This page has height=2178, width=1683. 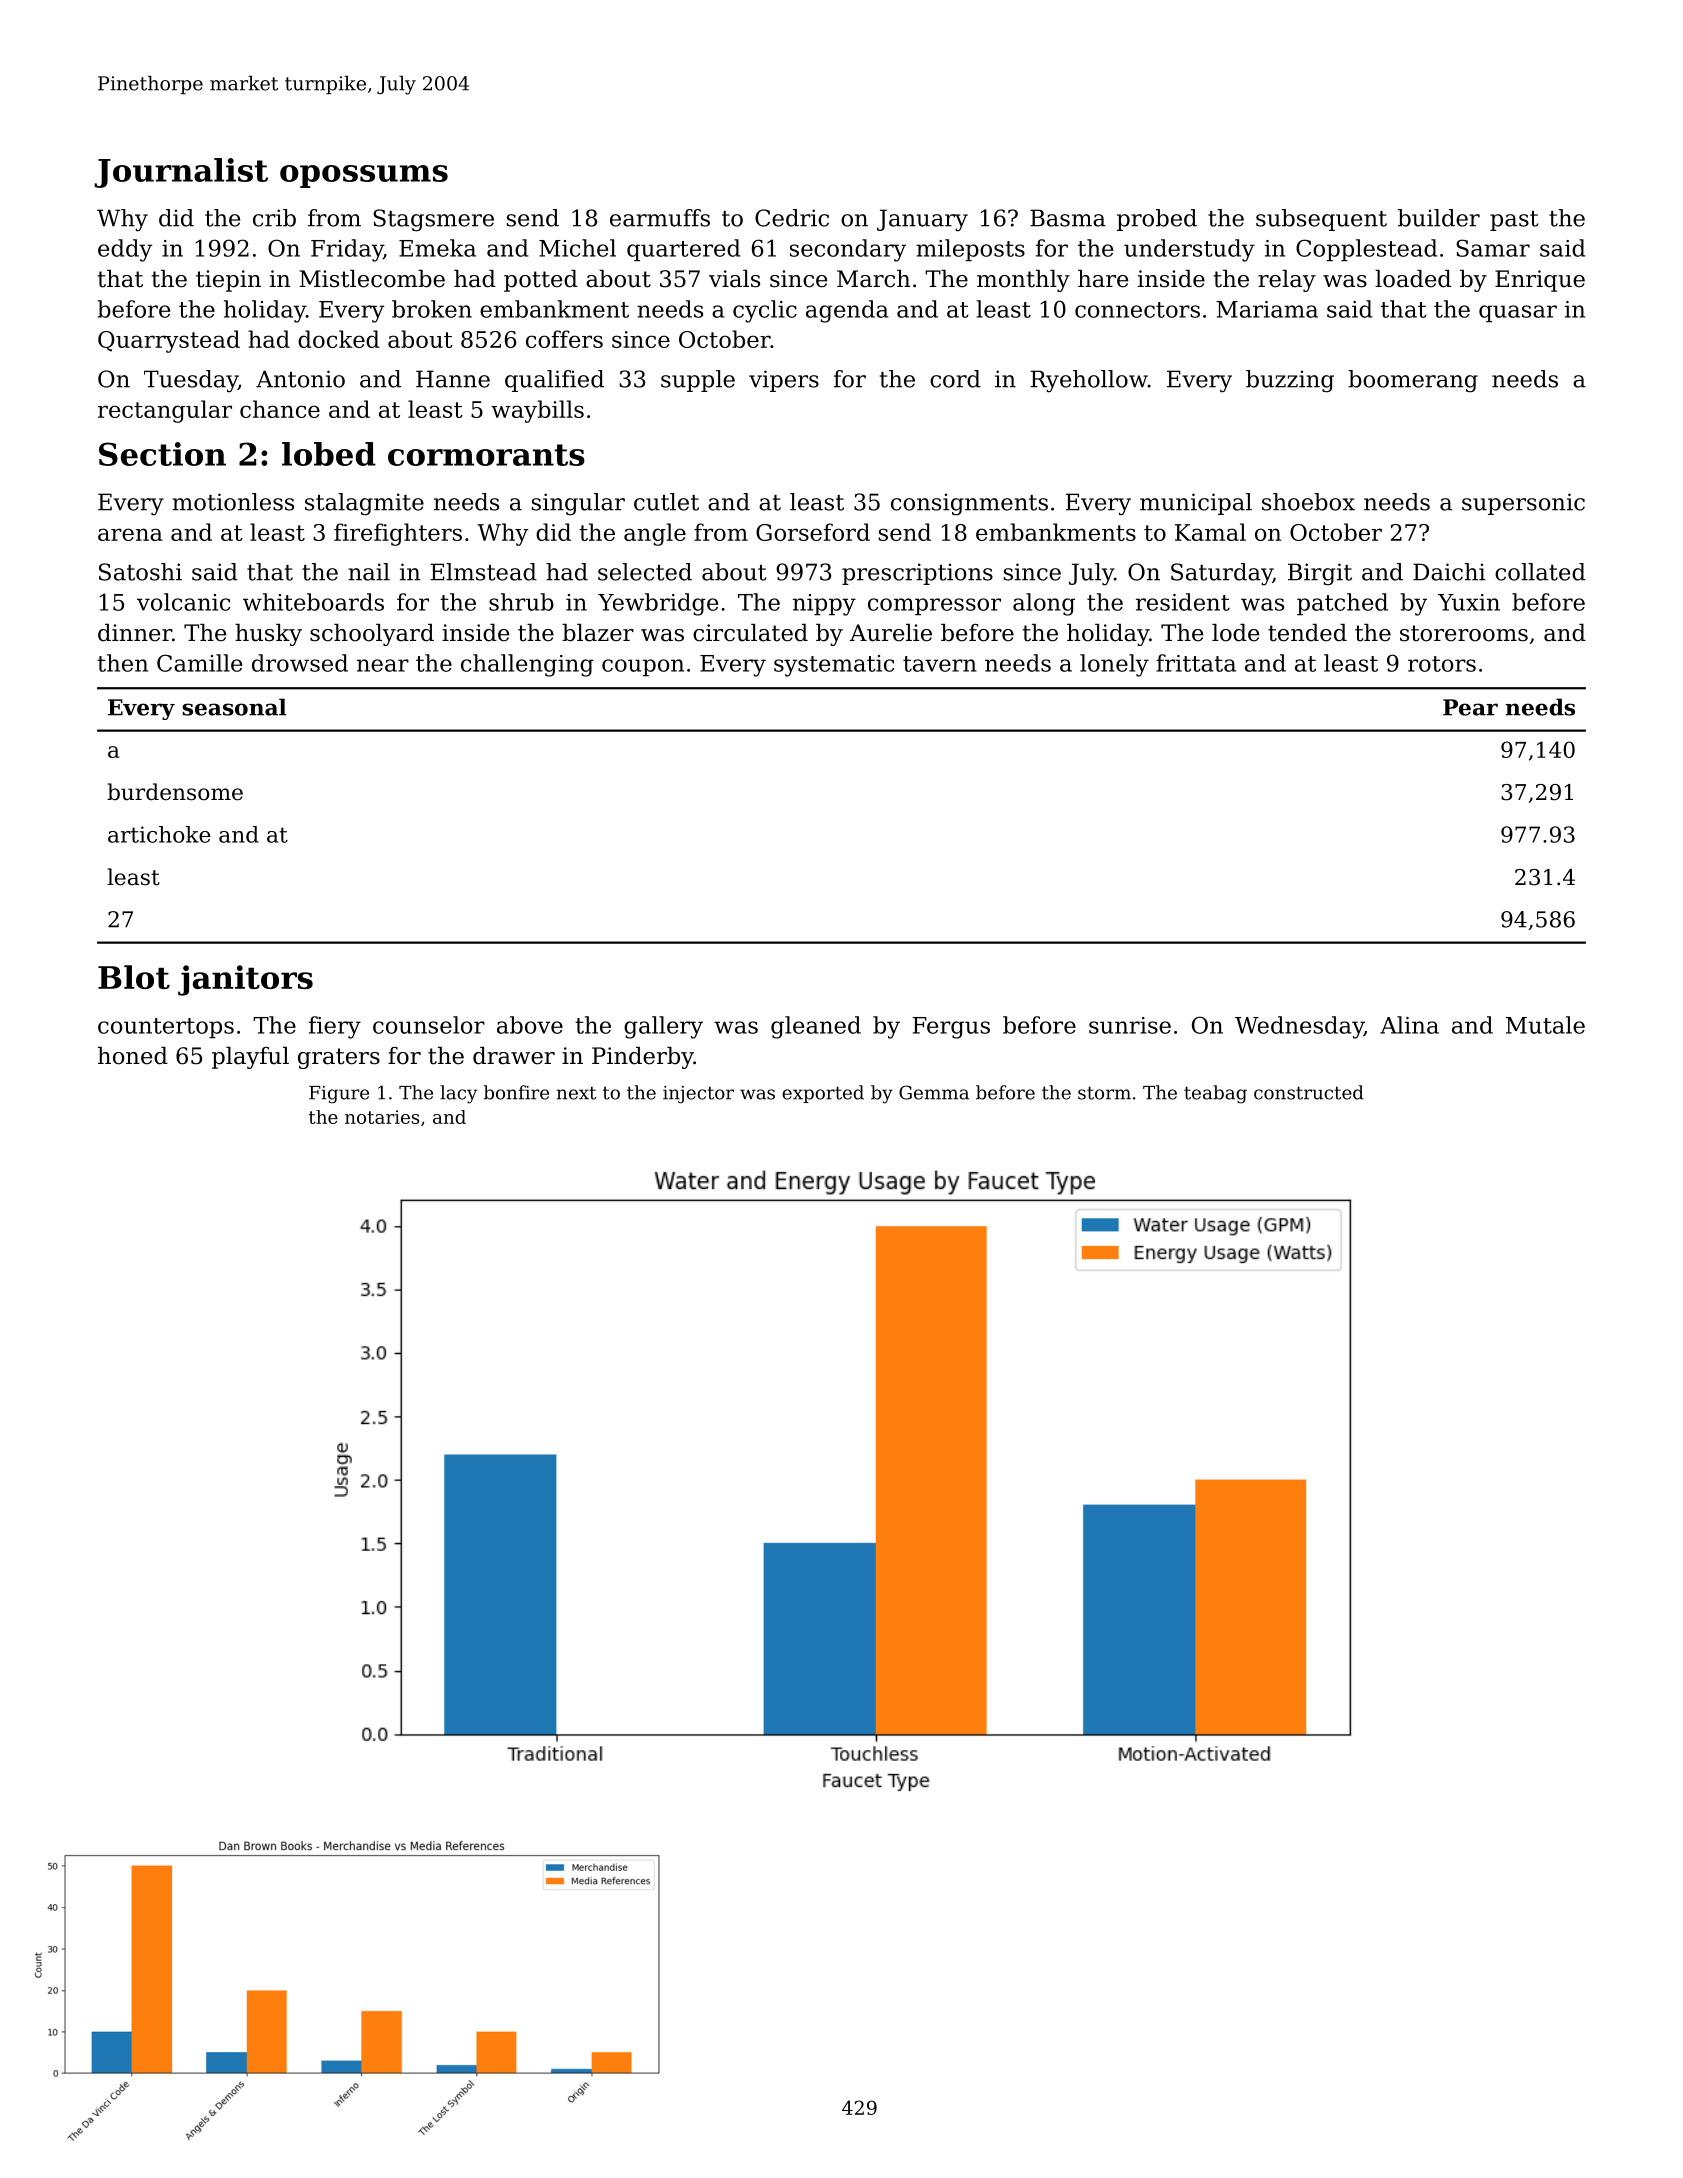 I want to click on sunrise, so click(x=1130, y=1025).
